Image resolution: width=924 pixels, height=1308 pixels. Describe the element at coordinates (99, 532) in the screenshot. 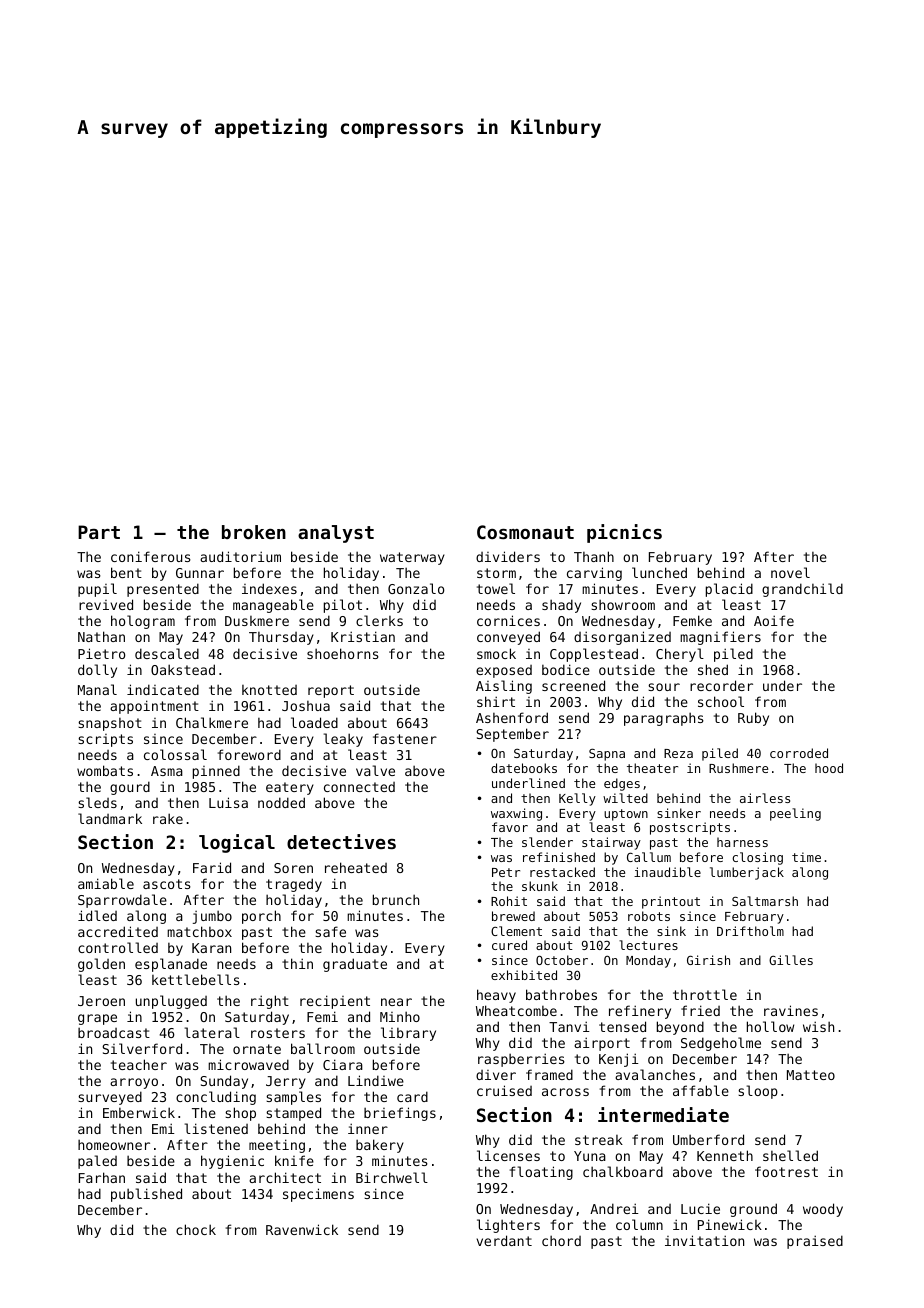

I see `Part` at that location.
